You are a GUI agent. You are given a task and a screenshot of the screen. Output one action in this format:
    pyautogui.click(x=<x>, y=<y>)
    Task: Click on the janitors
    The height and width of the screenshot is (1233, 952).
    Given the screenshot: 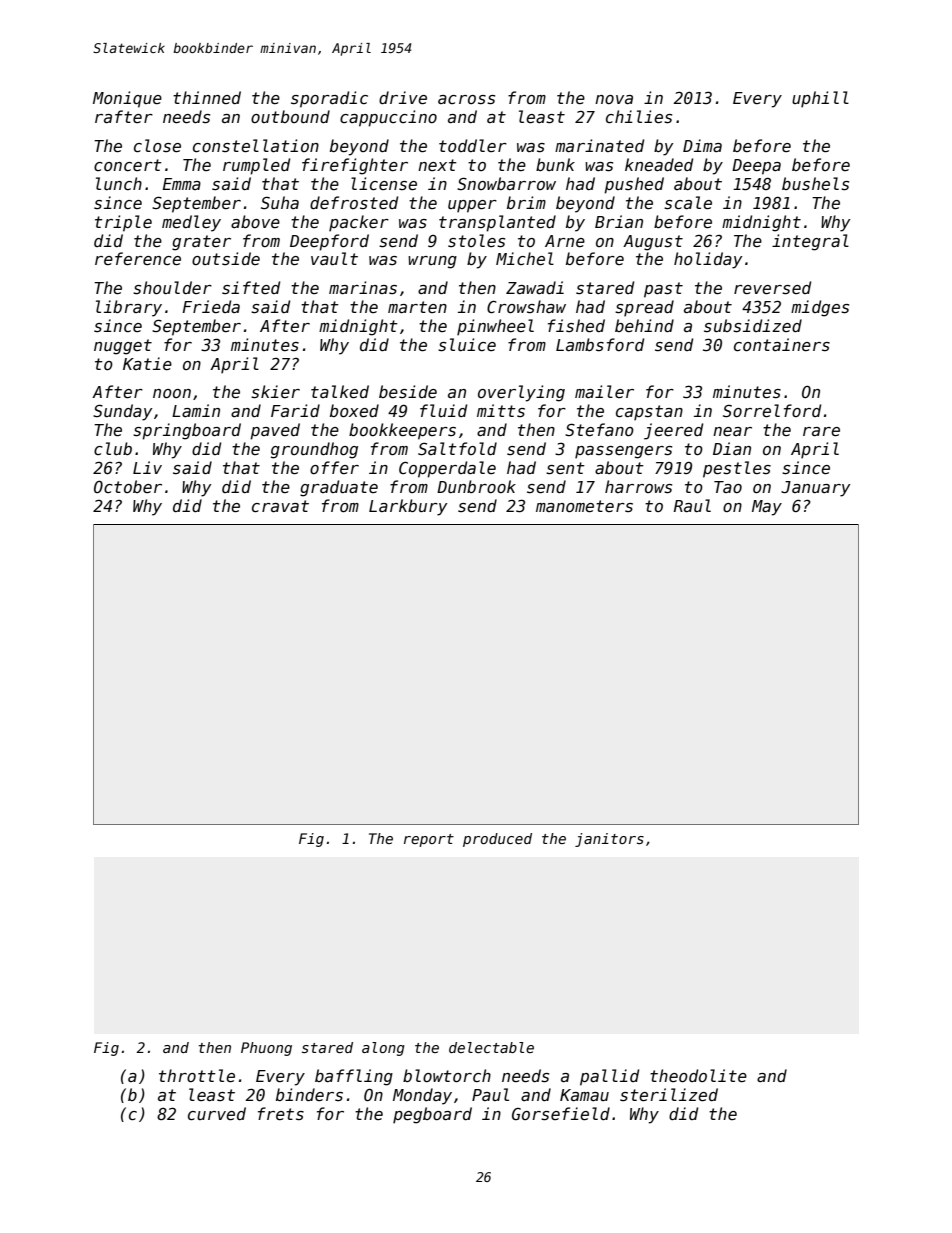 What is the action you would take?
    pyautogui.click(x=609, y=840)
